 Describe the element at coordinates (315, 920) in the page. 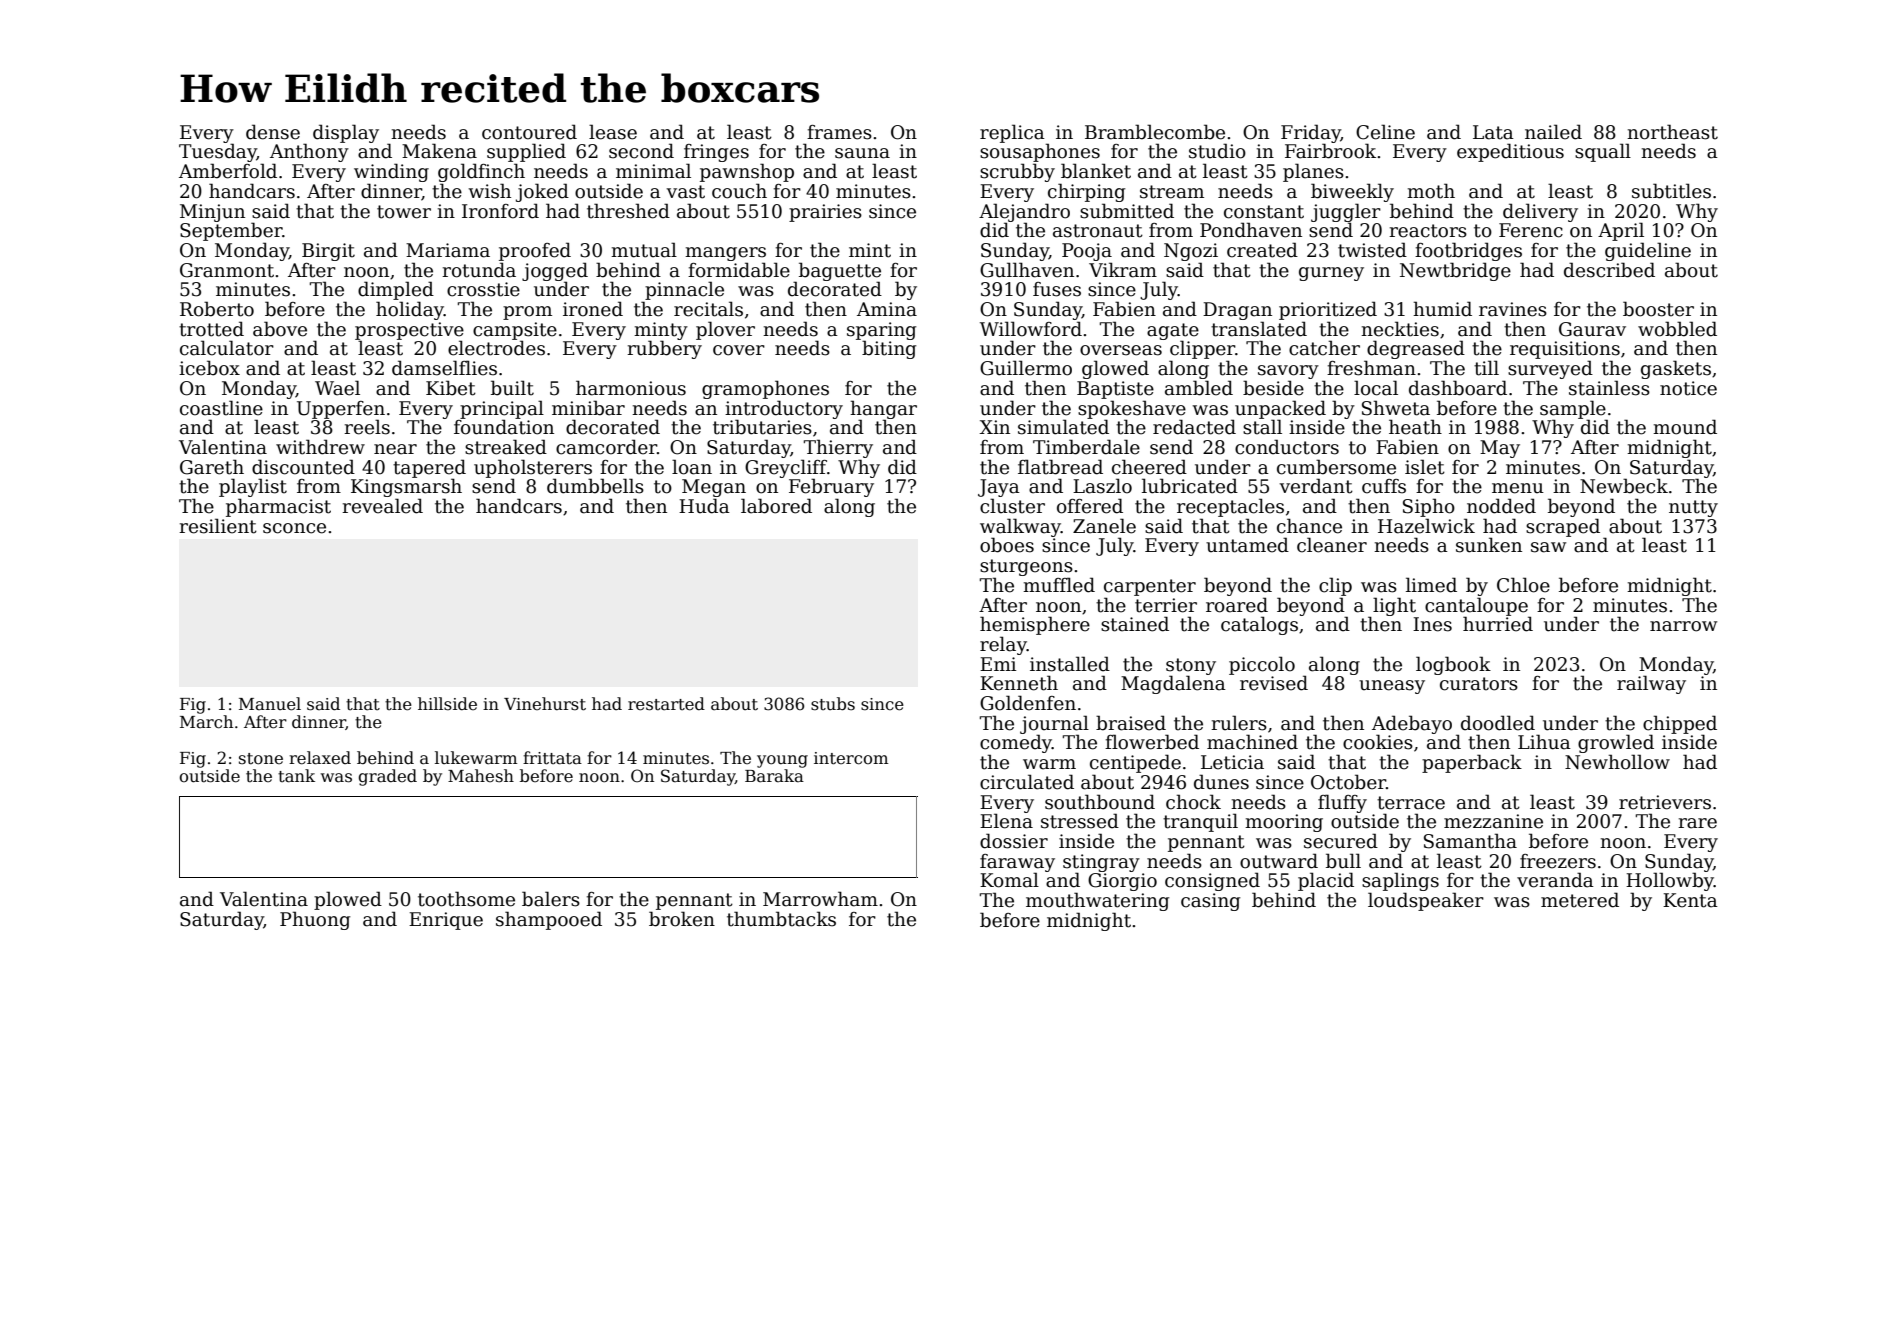

I see `Phuong` at that location.
